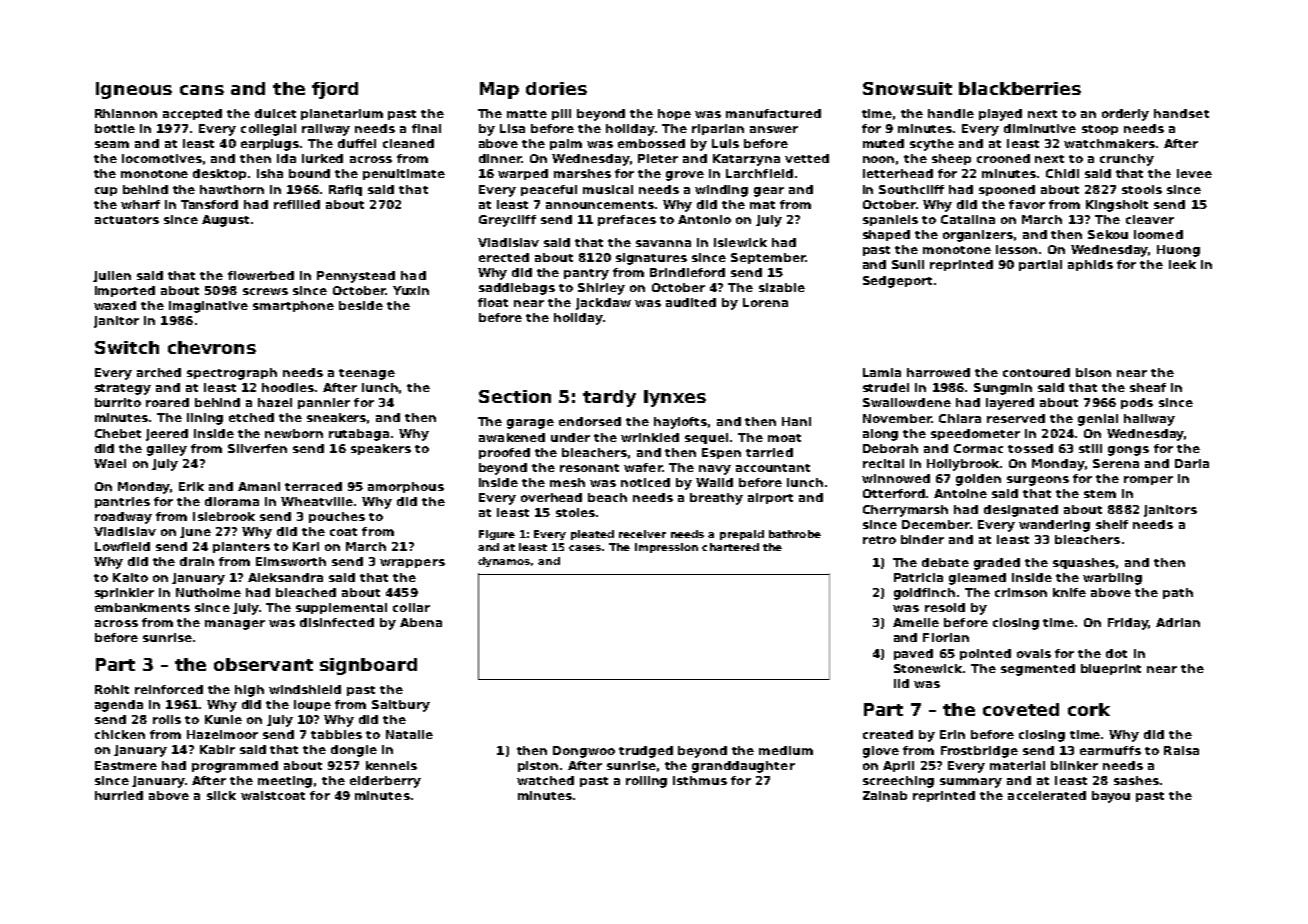 The image size is (1308, 924). Describe the element at coordinates (115, 128) in the page. I see `bottle` at that location.
